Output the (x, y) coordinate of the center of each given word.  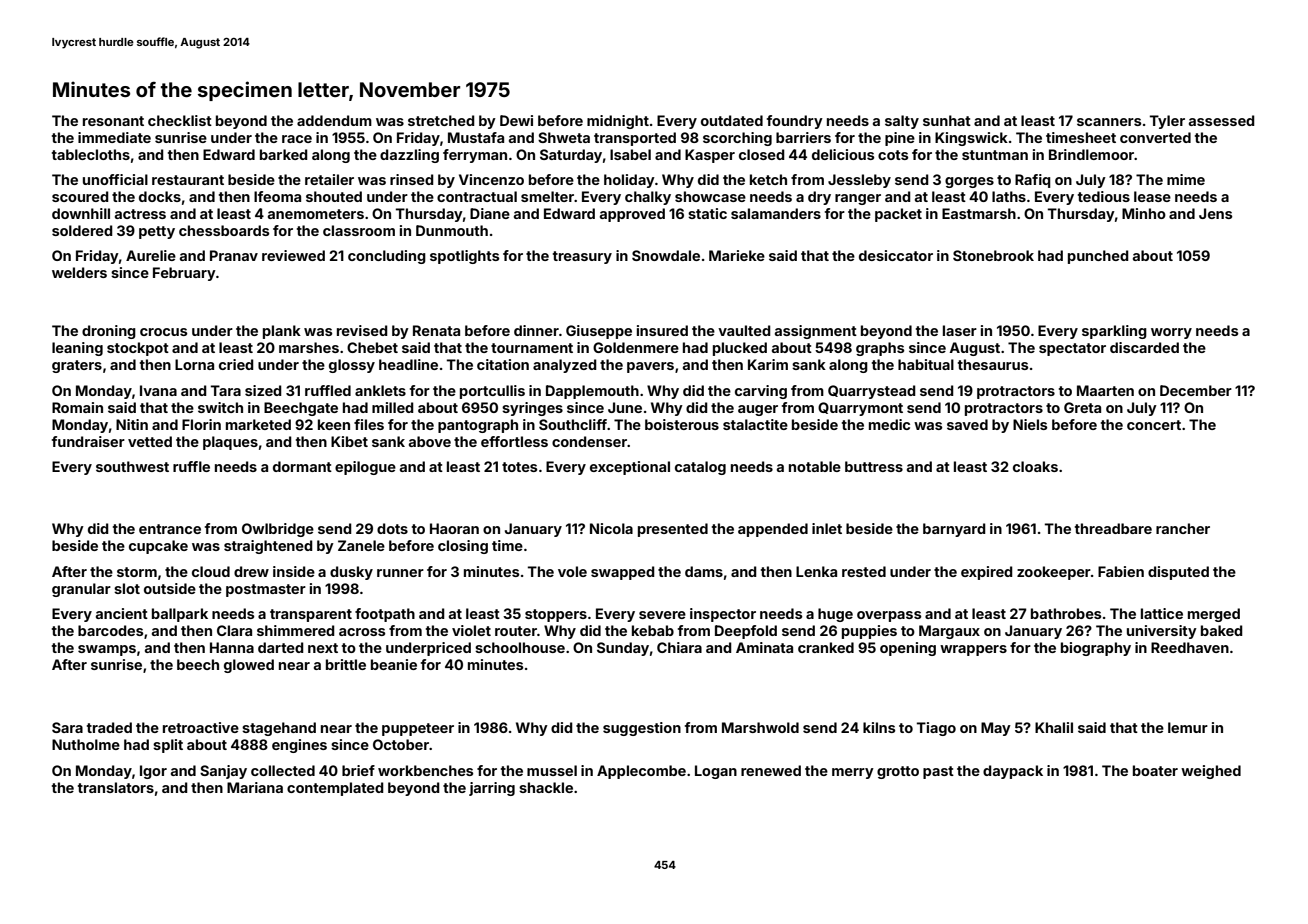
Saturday (571, 156)
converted (1155, 137)
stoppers (556, 615)
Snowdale (666, 255)
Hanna (232, 647)
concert (1154, 425)
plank (282, 332)
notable (815, 466)
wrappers (973, 650)
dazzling (409, 156)
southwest (132, 466)
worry (1171, 333)
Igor (153, 772)
